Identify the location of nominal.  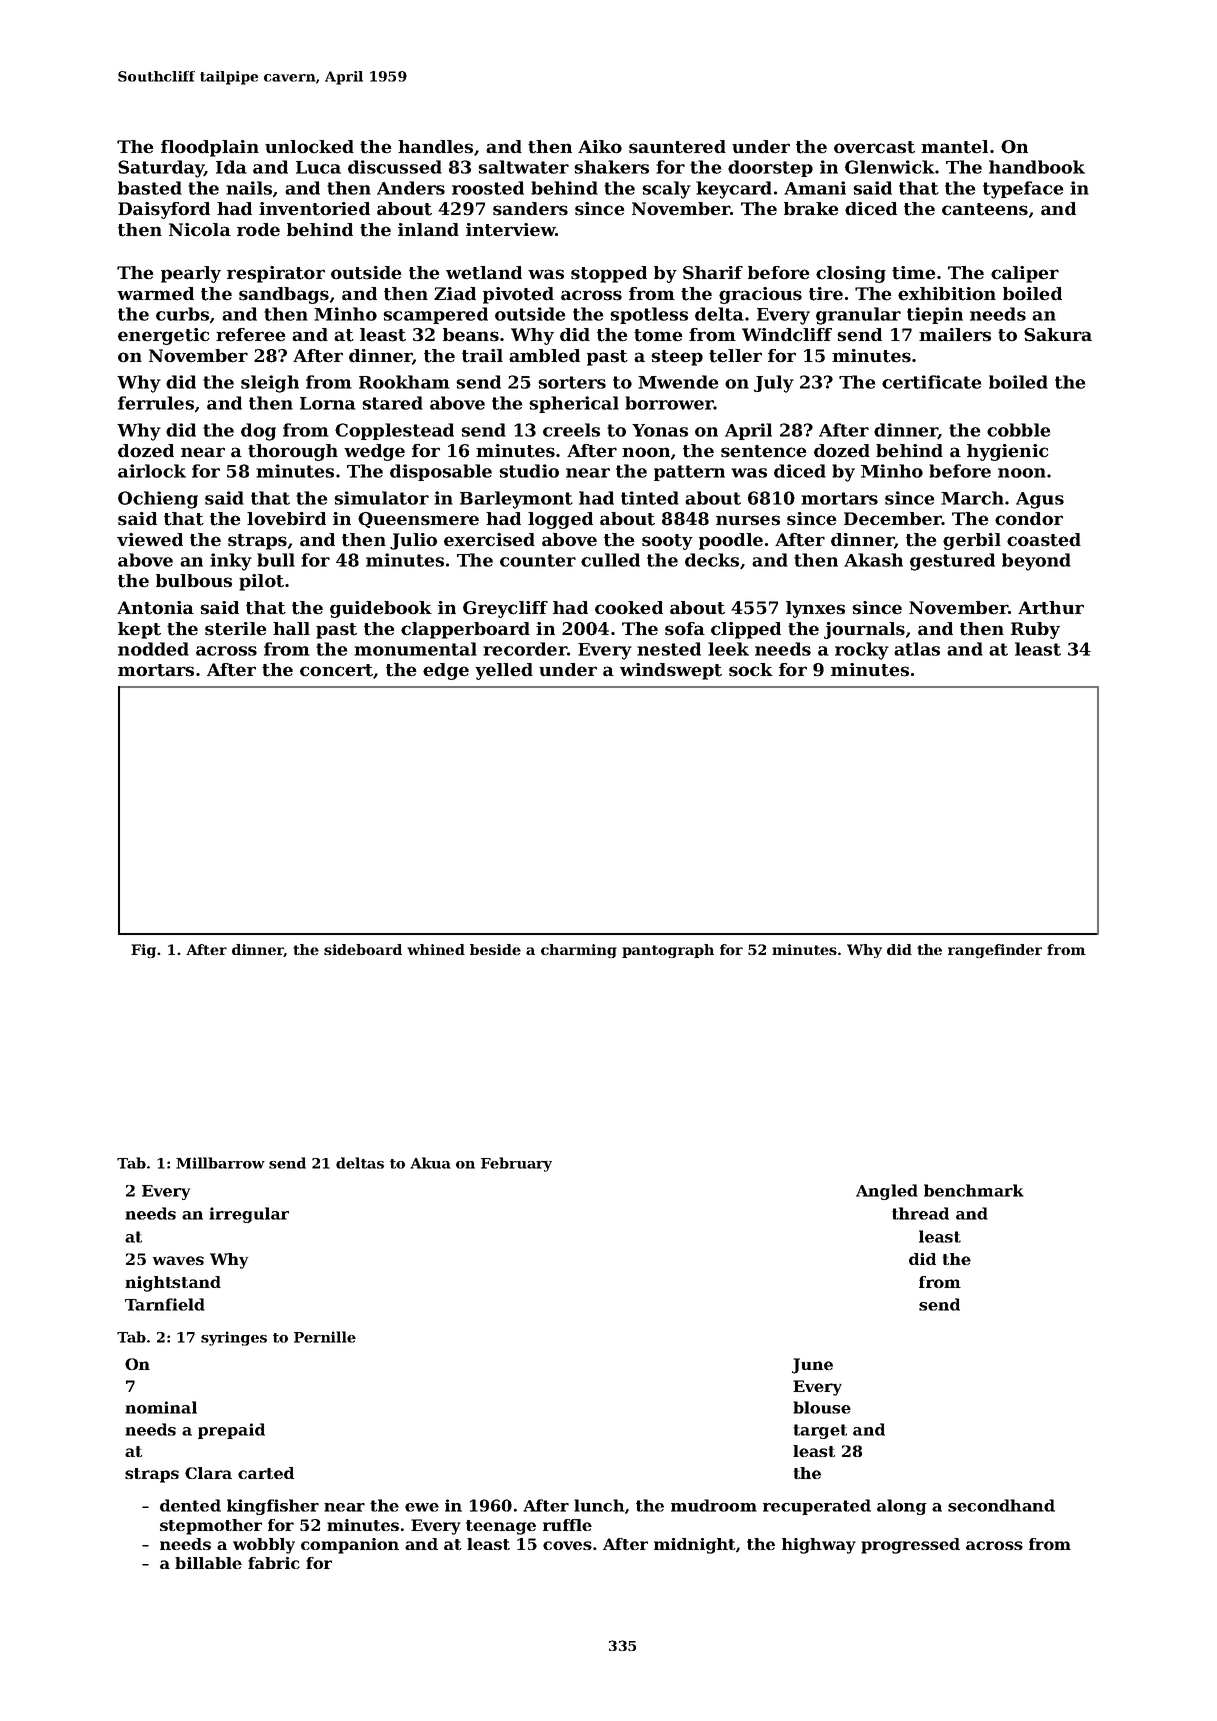
(161, 1407).
